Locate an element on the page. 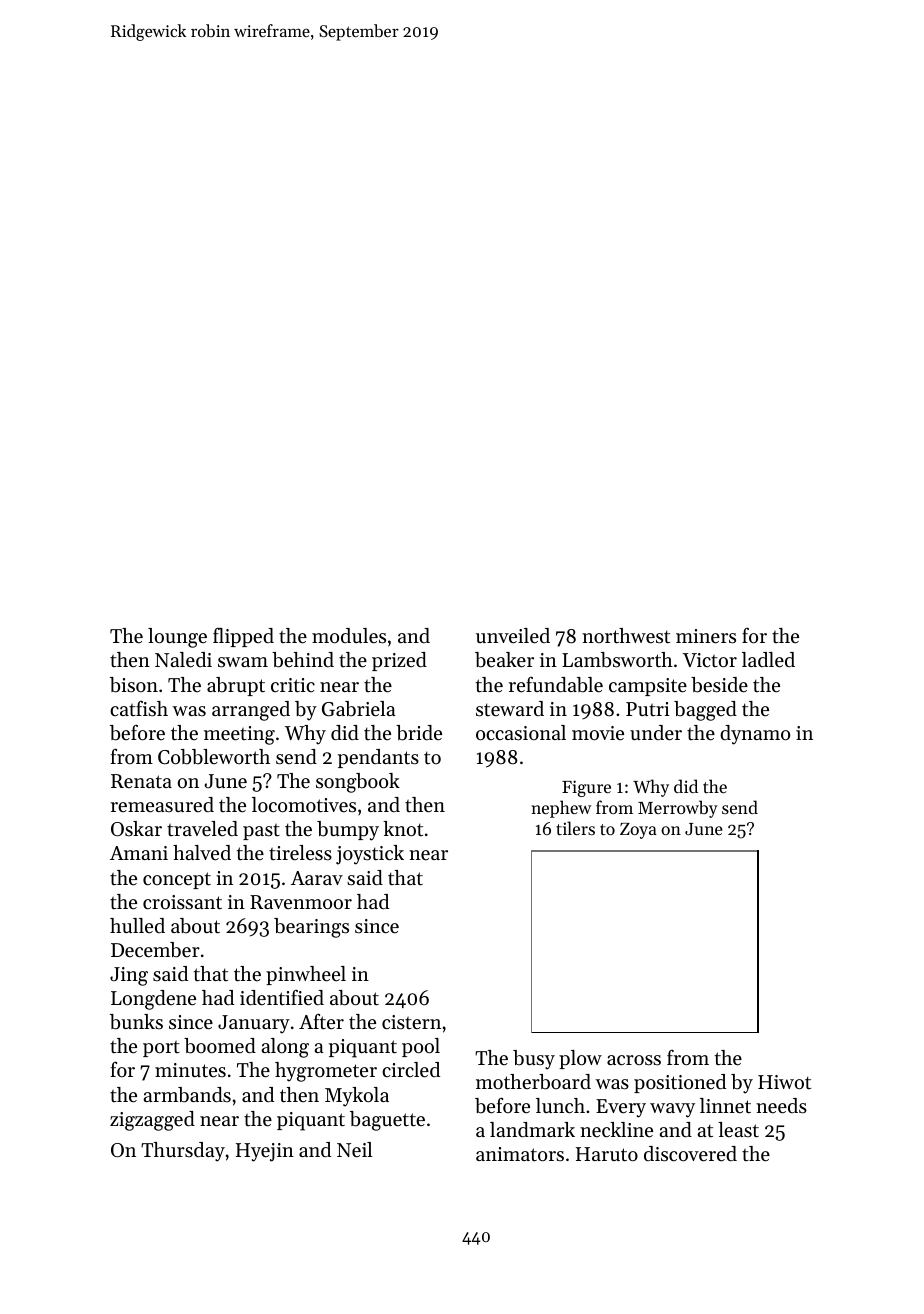 Image resolution: width=924 pixels, height=1314 pixels. unveiled is located at coordinates (513, 636).
